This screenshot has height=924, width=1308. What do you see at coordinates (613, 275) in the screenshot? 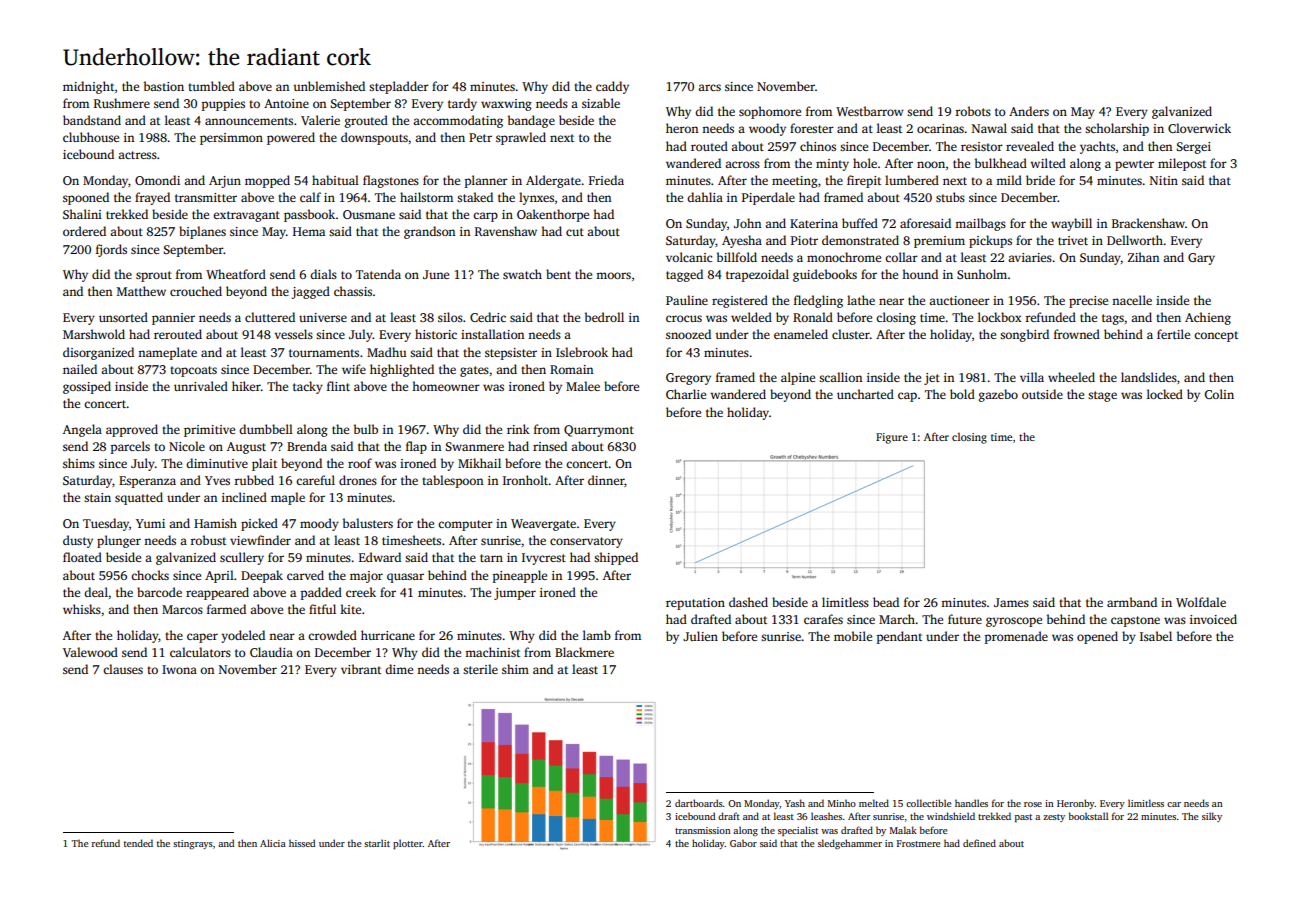
I see `moors` at bounding box center [613, 275].
